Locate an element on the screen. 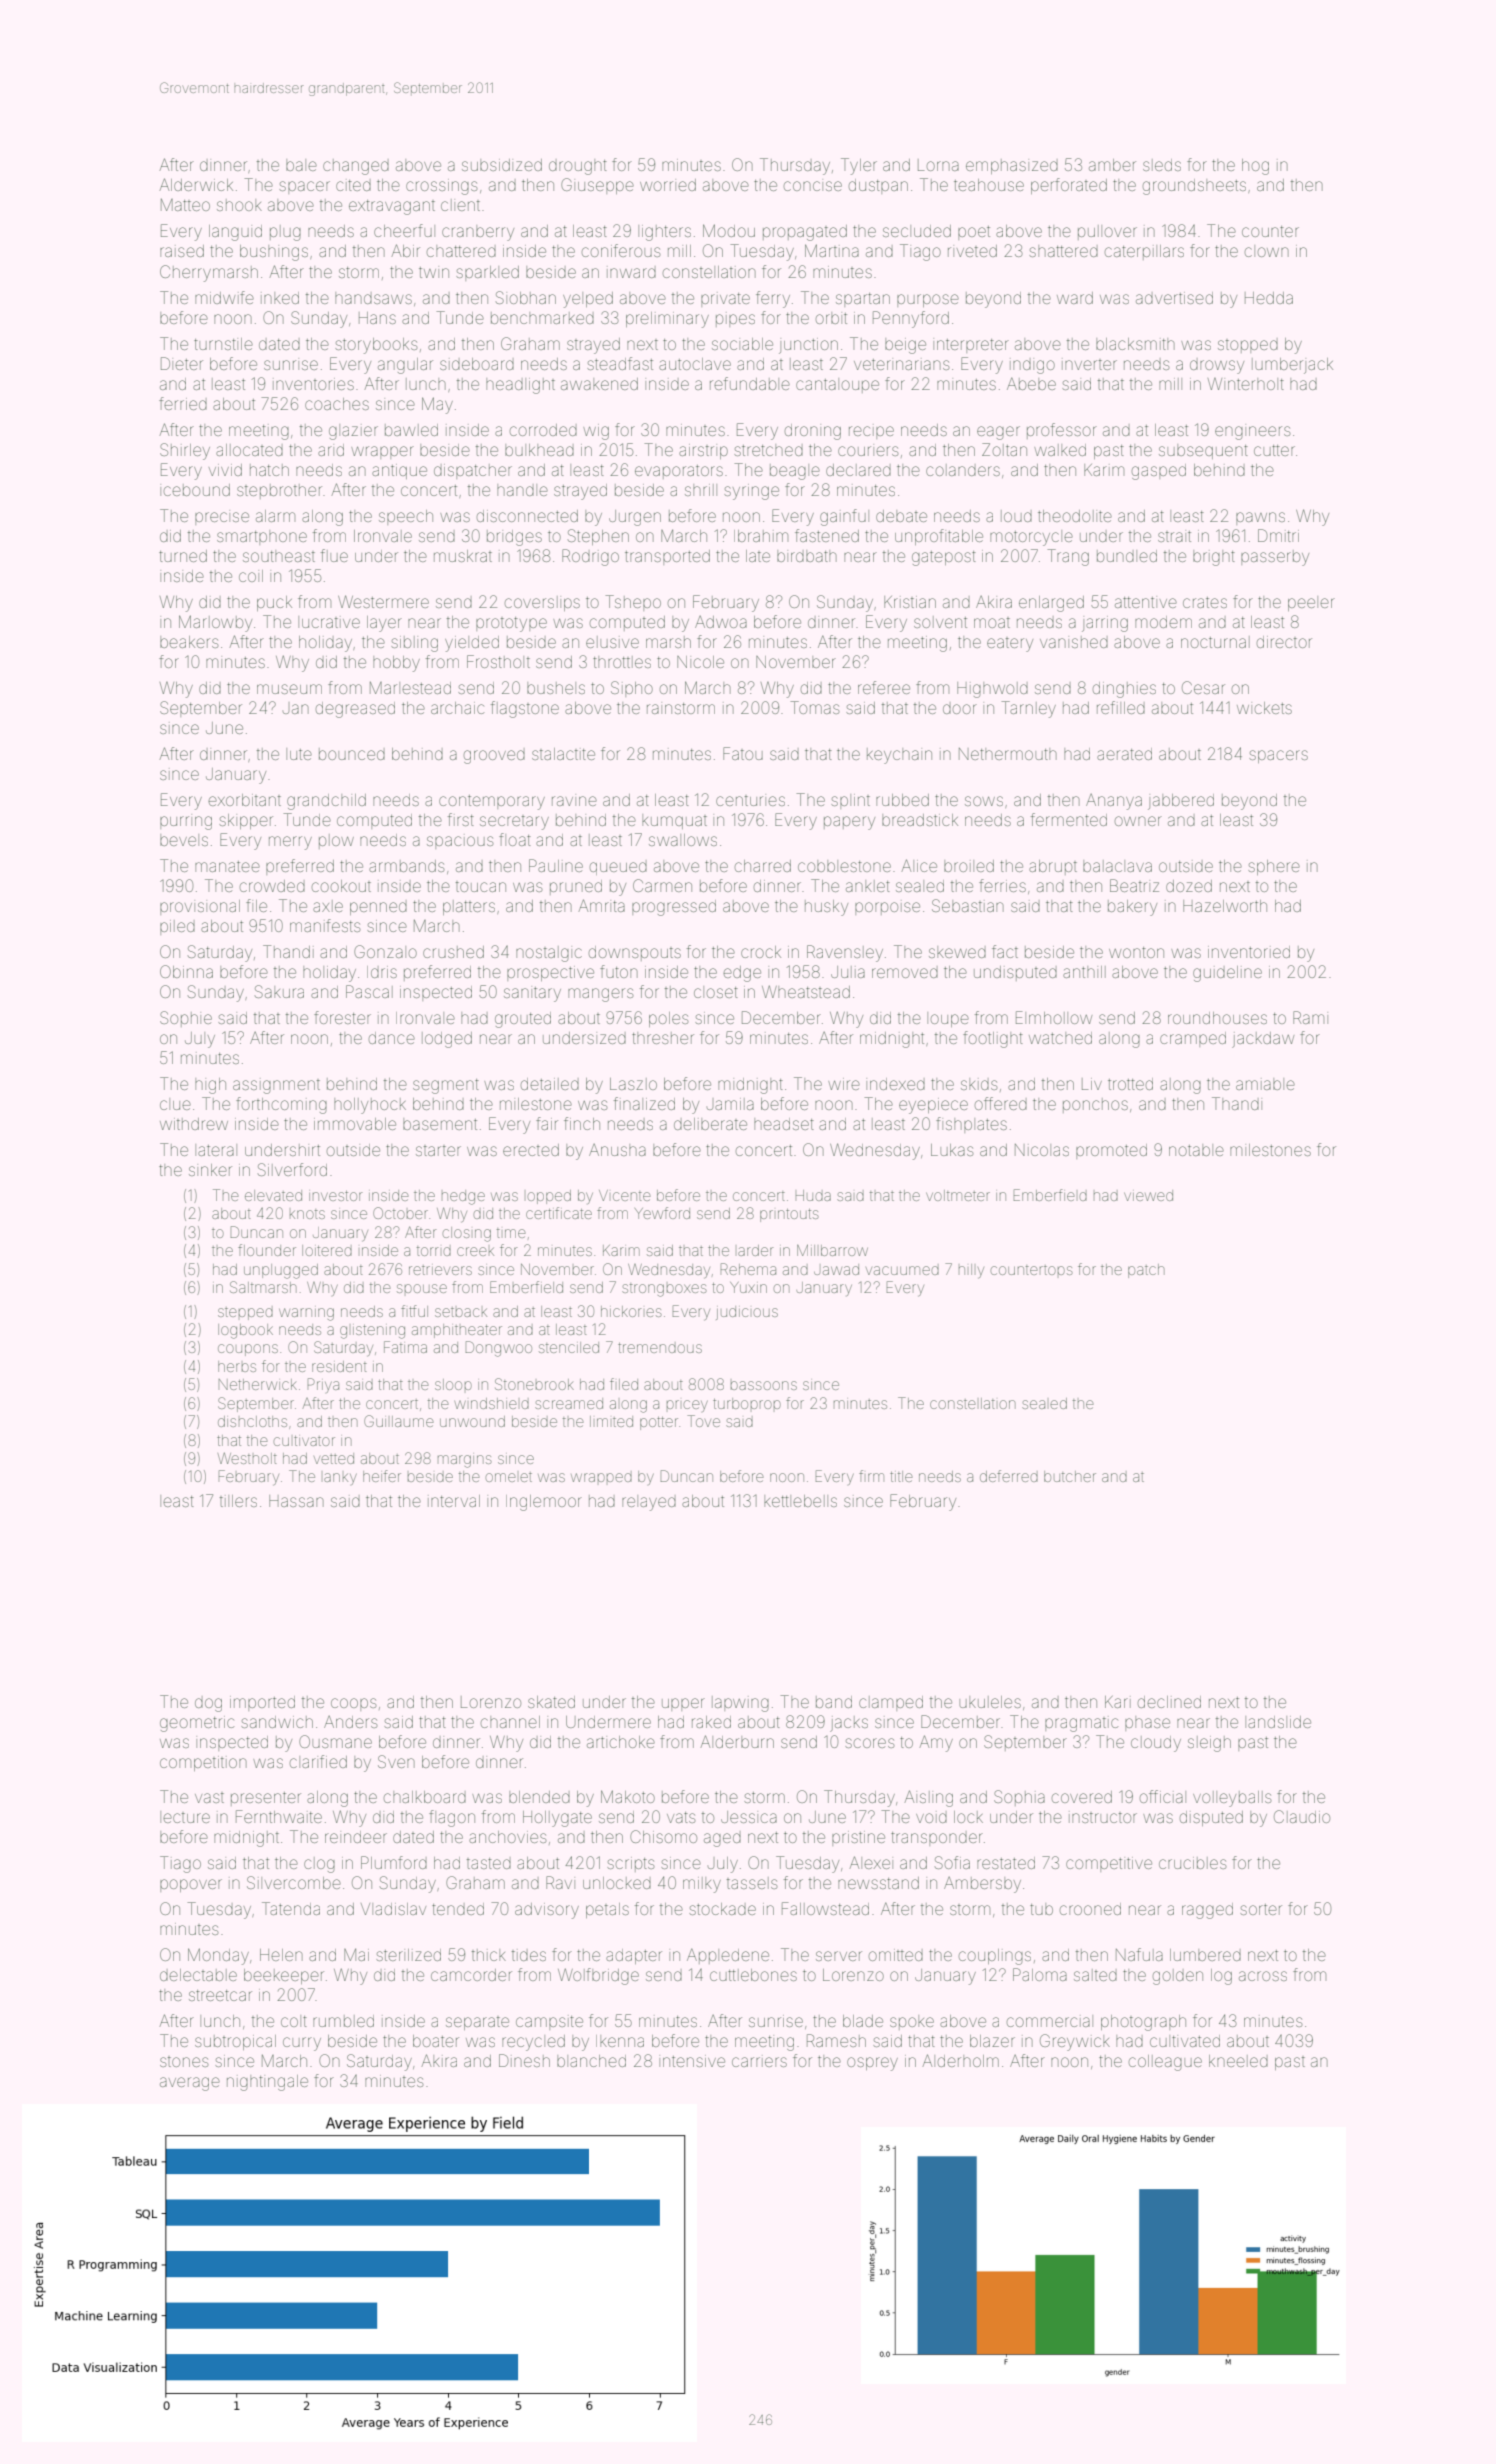  Netherwick is located at coordinates (258, 1384).
